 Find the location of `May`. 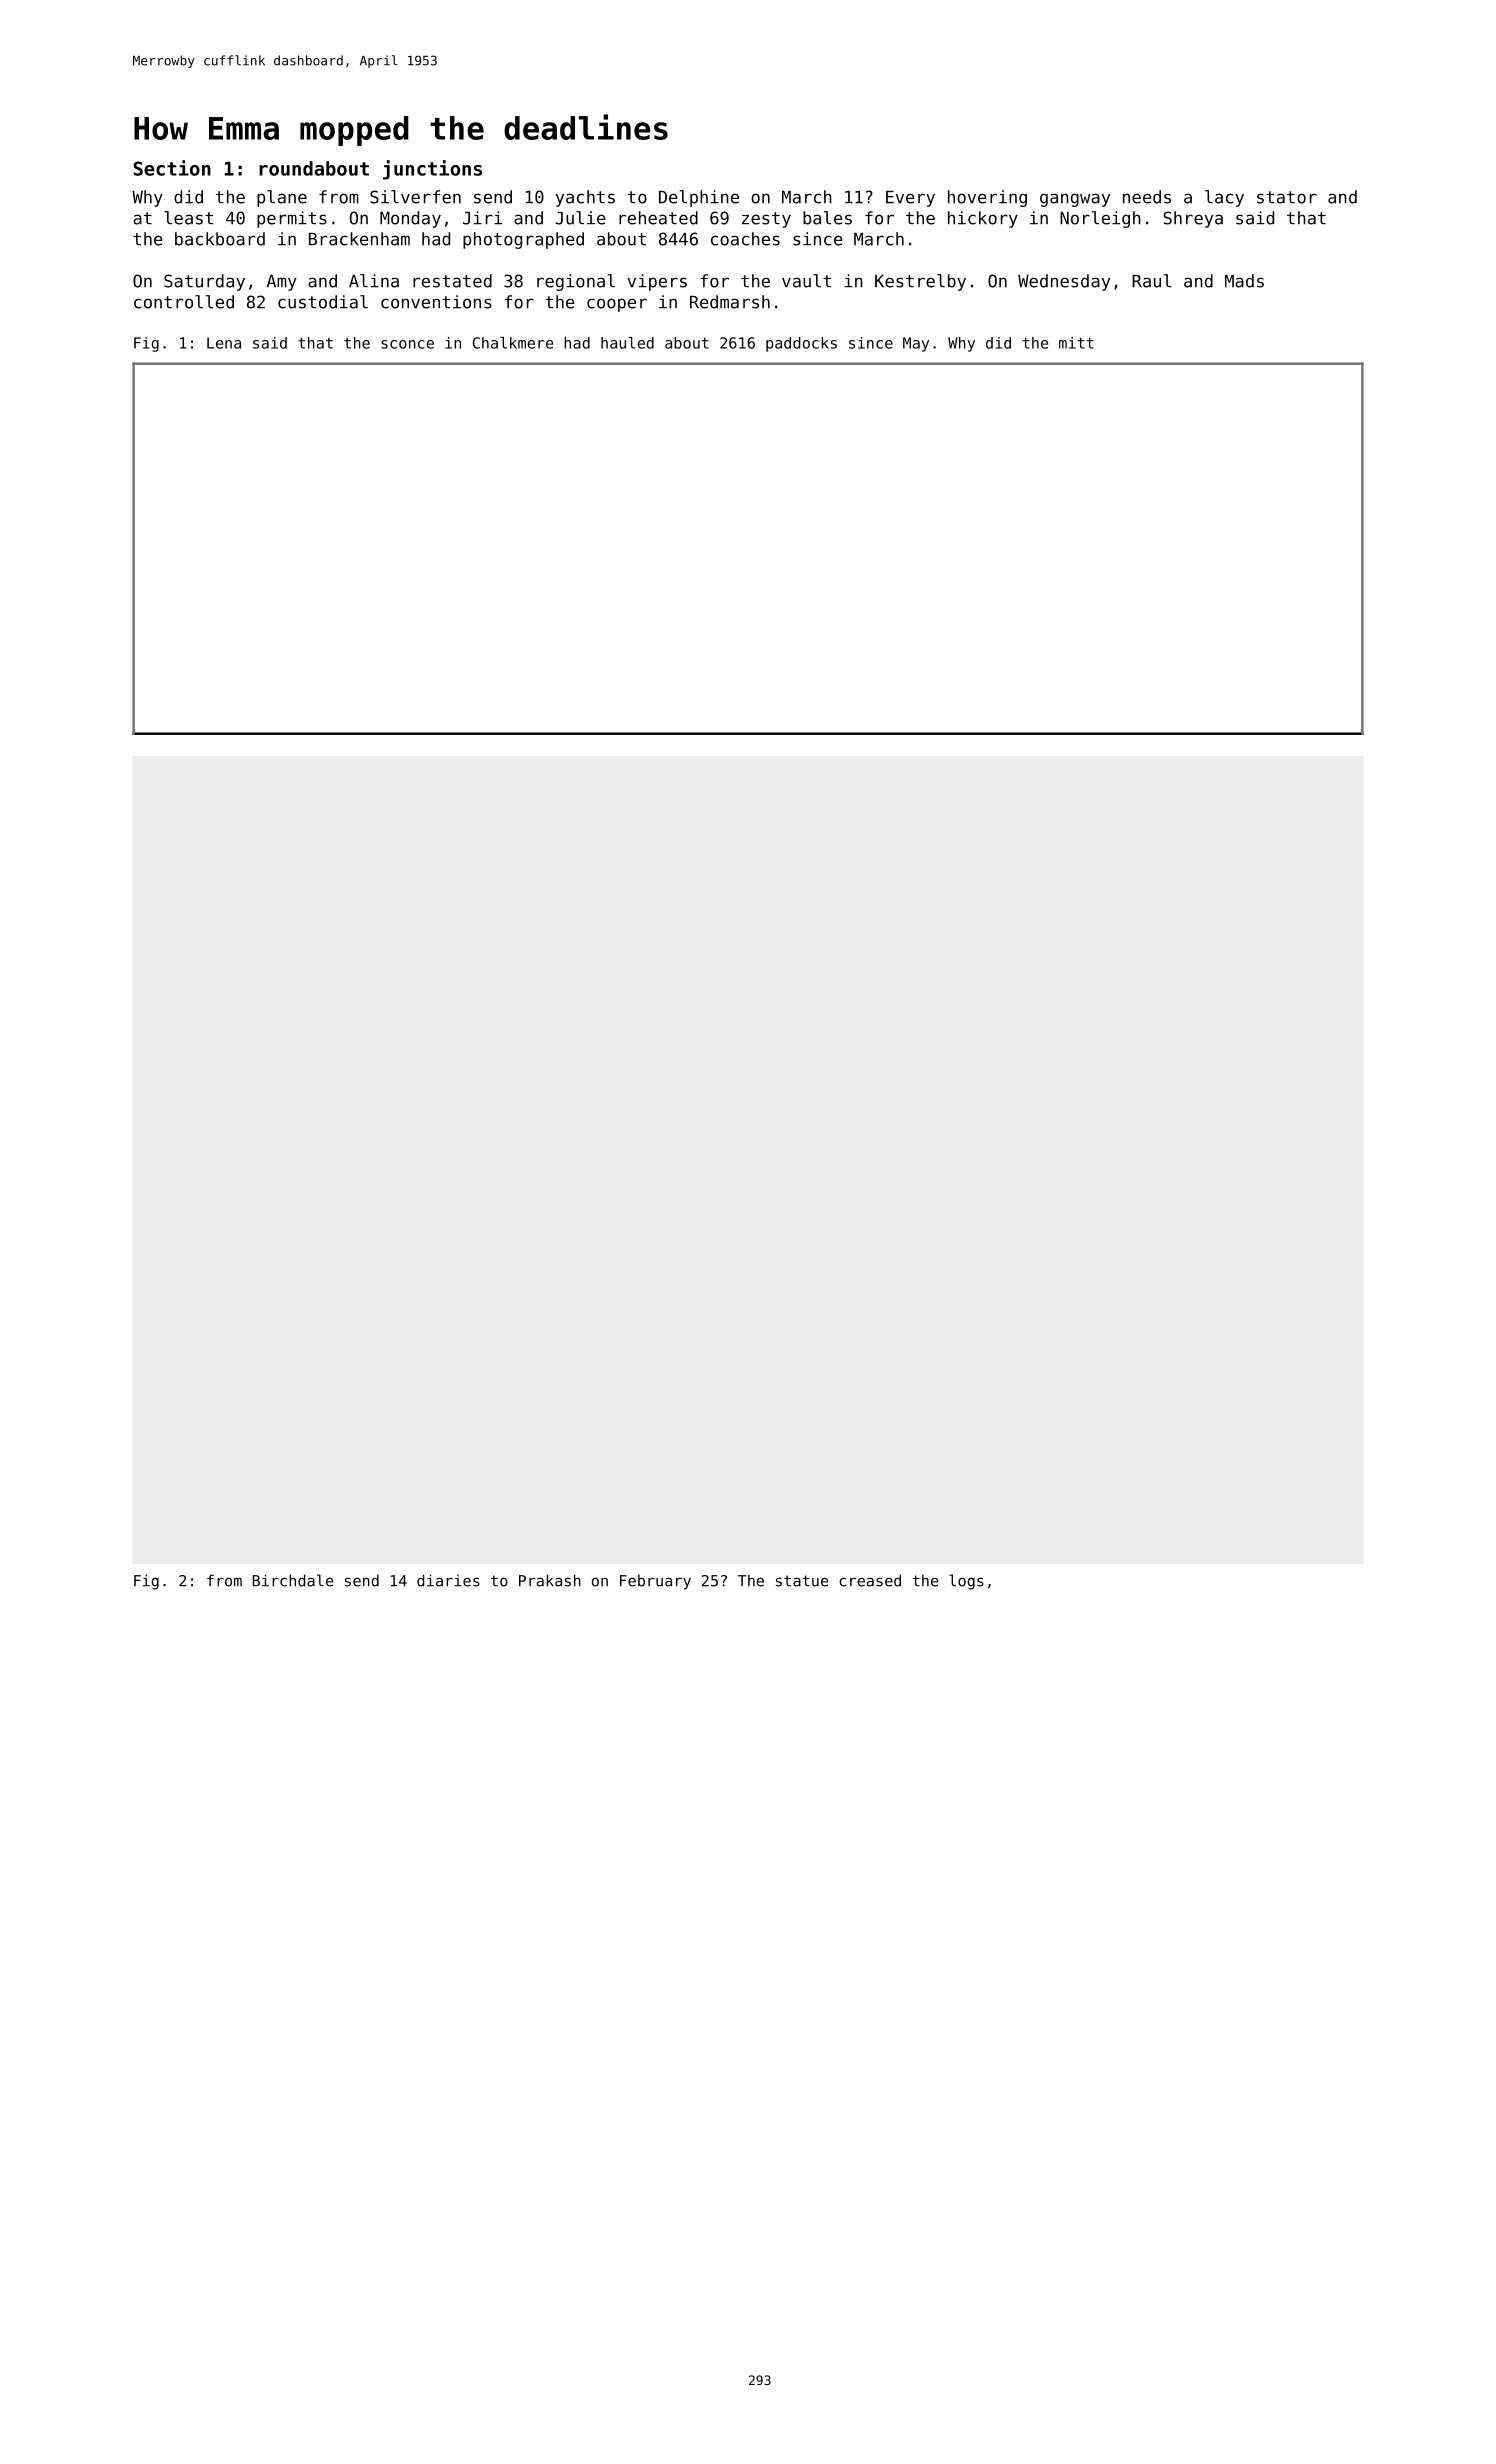

May is located at coordinates (916, 344).
